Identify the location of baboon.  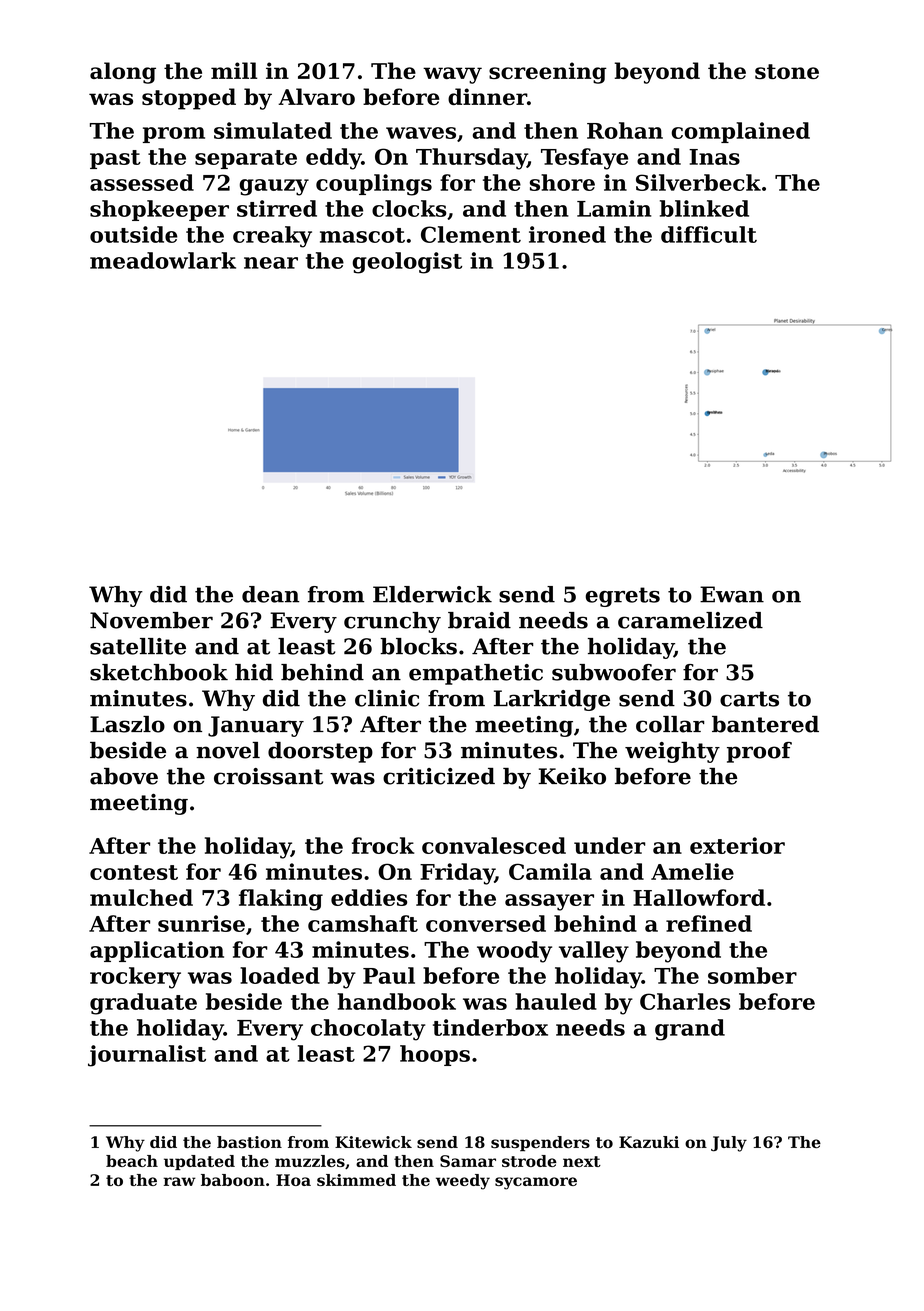
(233, 1180).
